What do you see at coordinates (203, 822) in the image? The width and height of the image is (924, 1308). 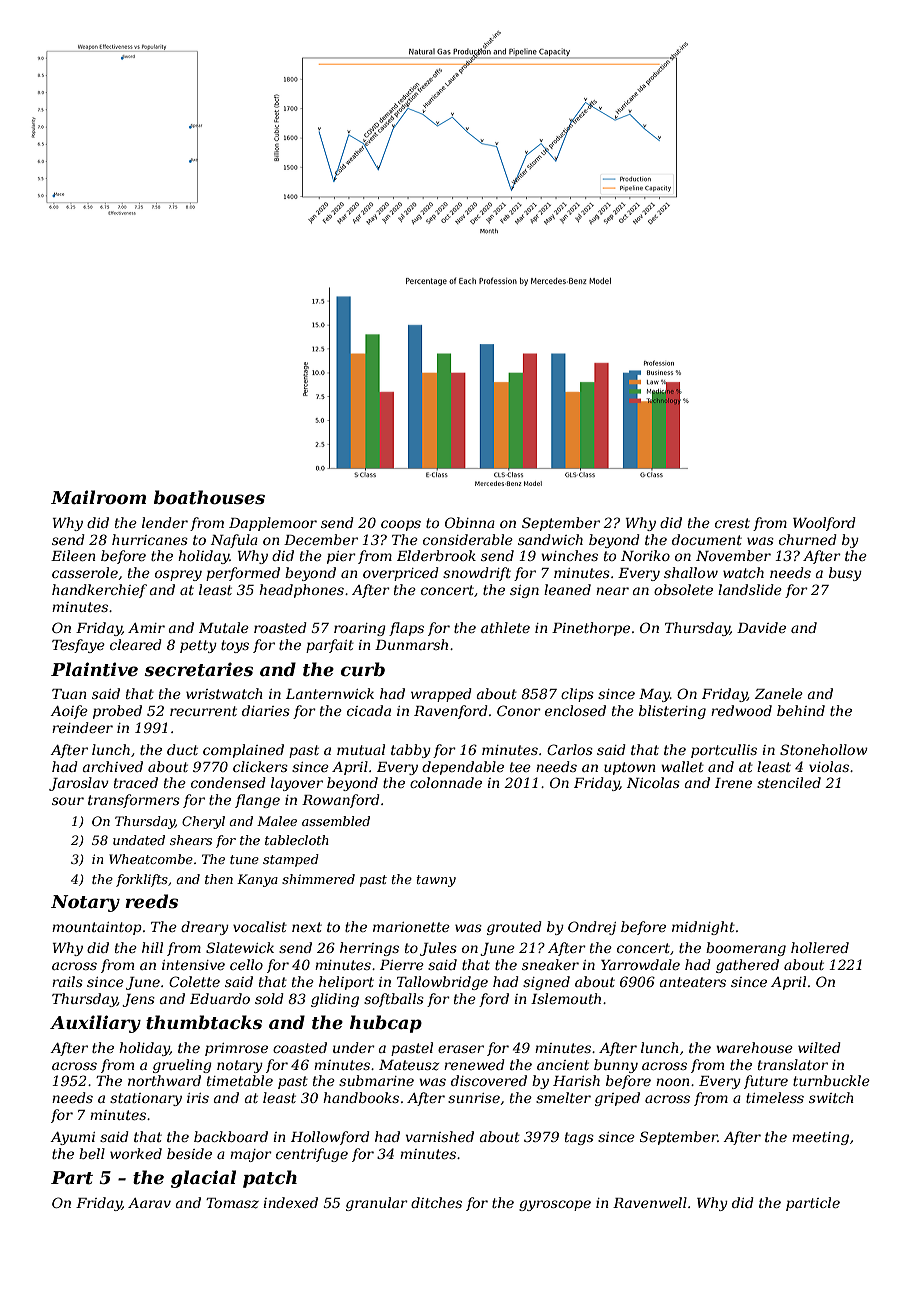 I see `Cheryl` at bounding box center [203, 822].
